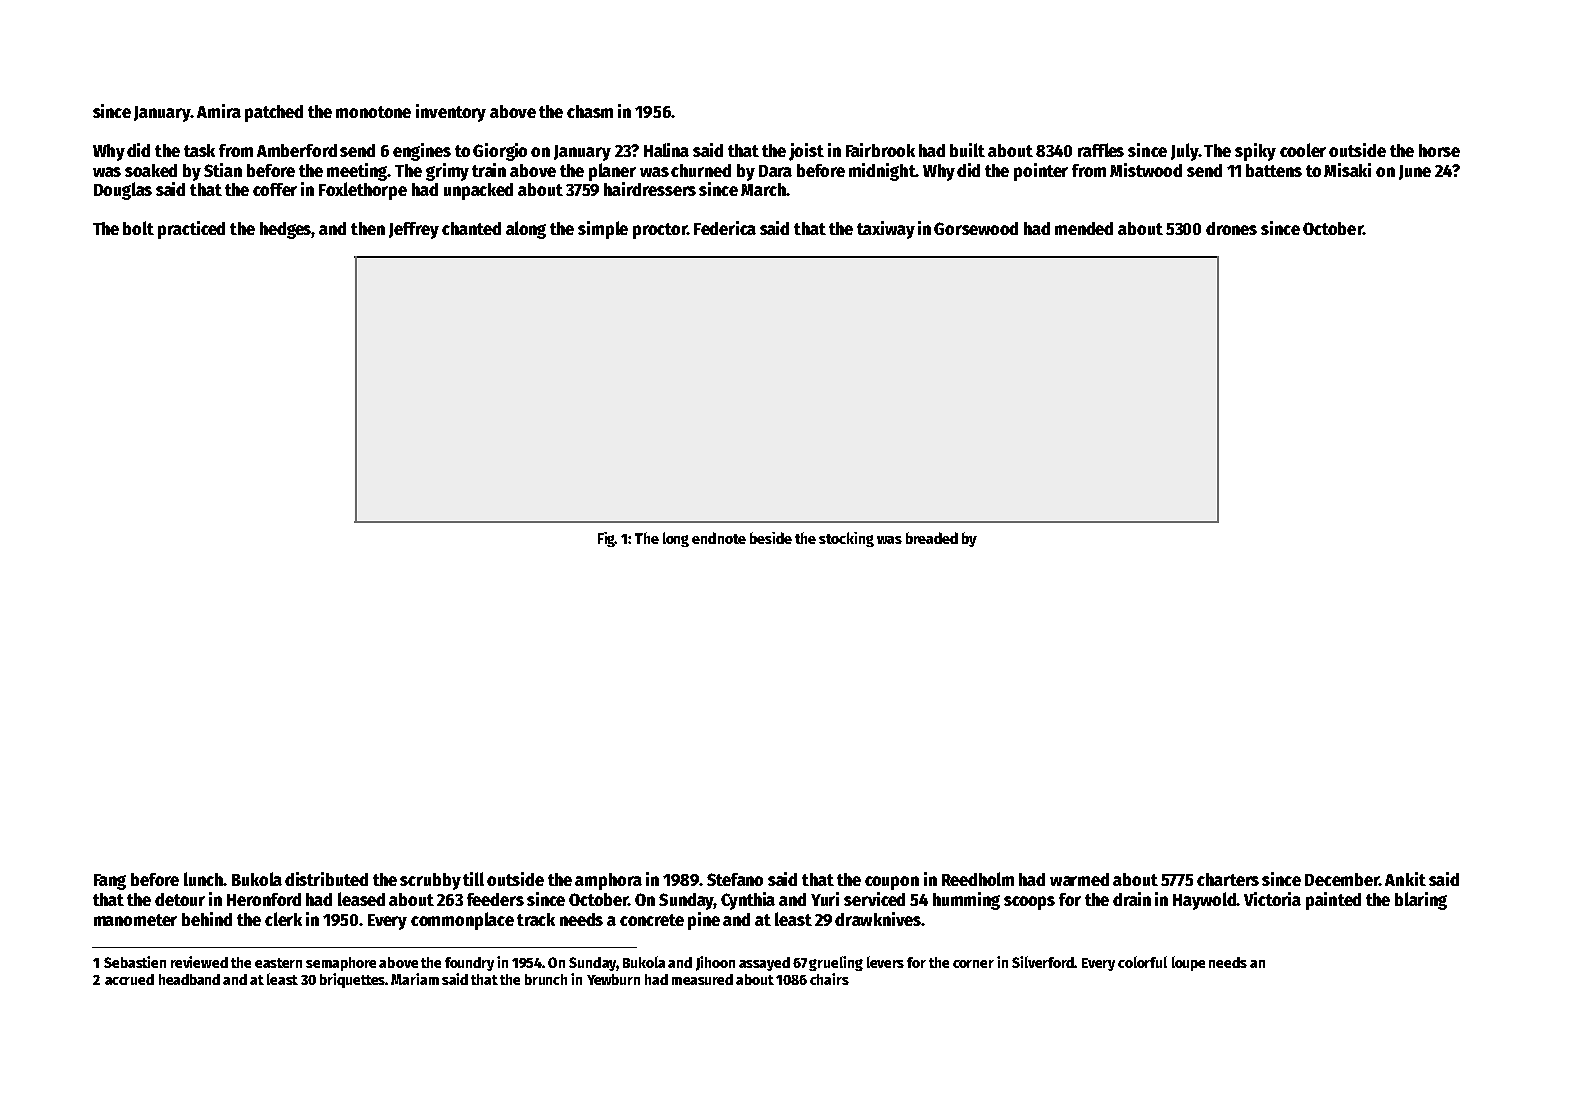 Image resolution: width=1574 pixels, height=1113 pixels. What do you see at coordinates (719, 538) in the screenshot?
I see `endnote` at bounding box center [719, 538].
